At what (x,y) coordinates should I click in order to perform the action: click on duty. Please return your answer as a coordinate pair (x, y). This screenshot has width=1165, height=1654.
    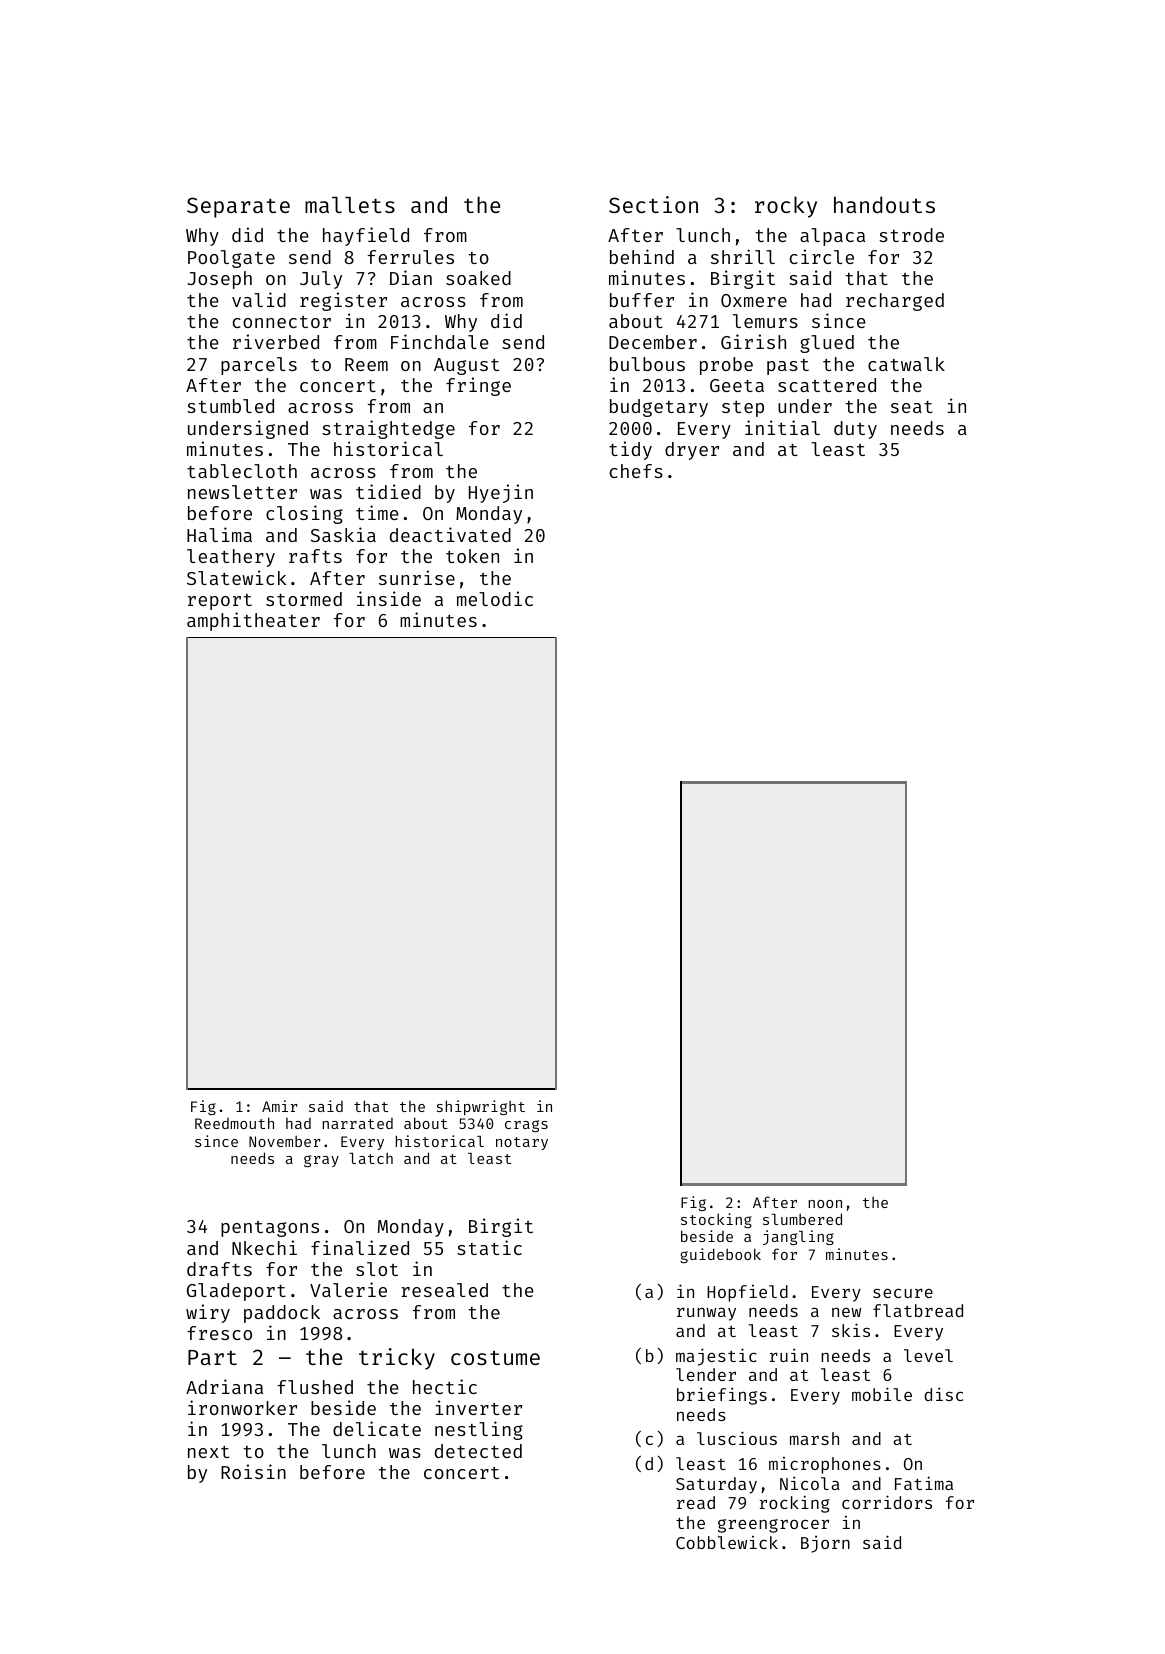
    Looking at the image, I should click on (855, 430).
